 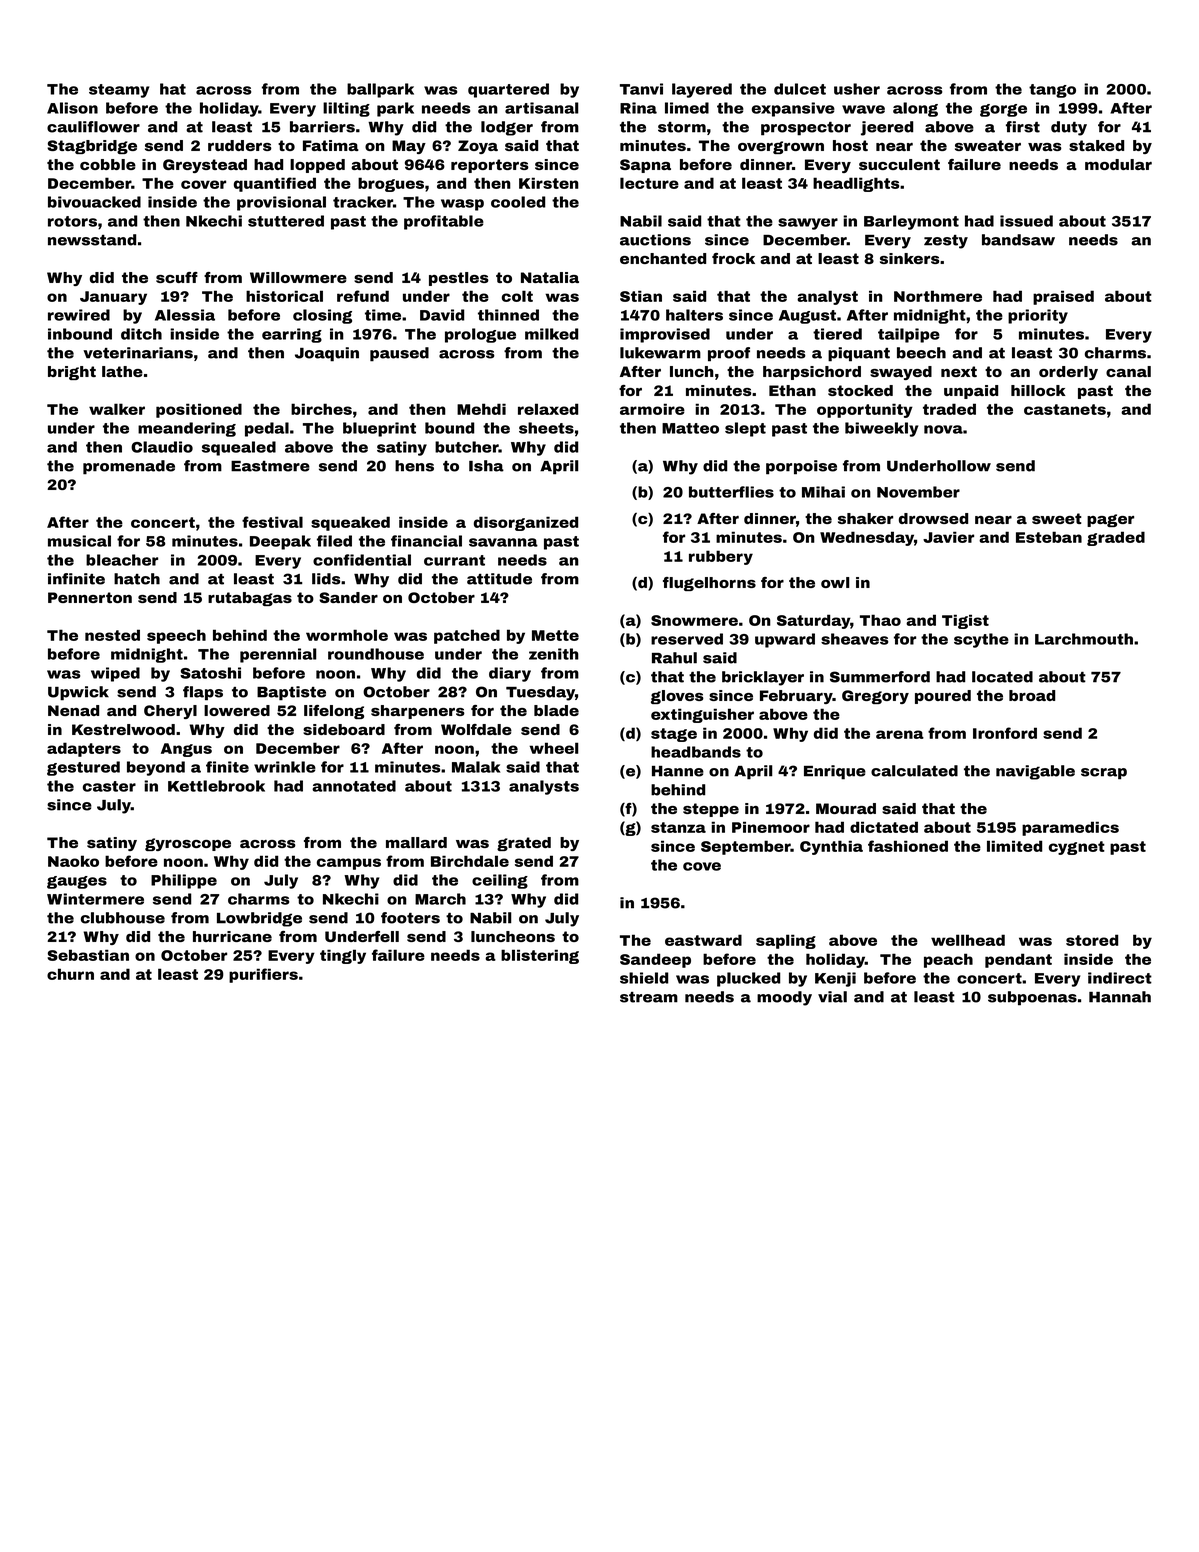 What do you see at coordinates (508, 90) in the image?
I see `quartered` at bounding box center [508, 90].
